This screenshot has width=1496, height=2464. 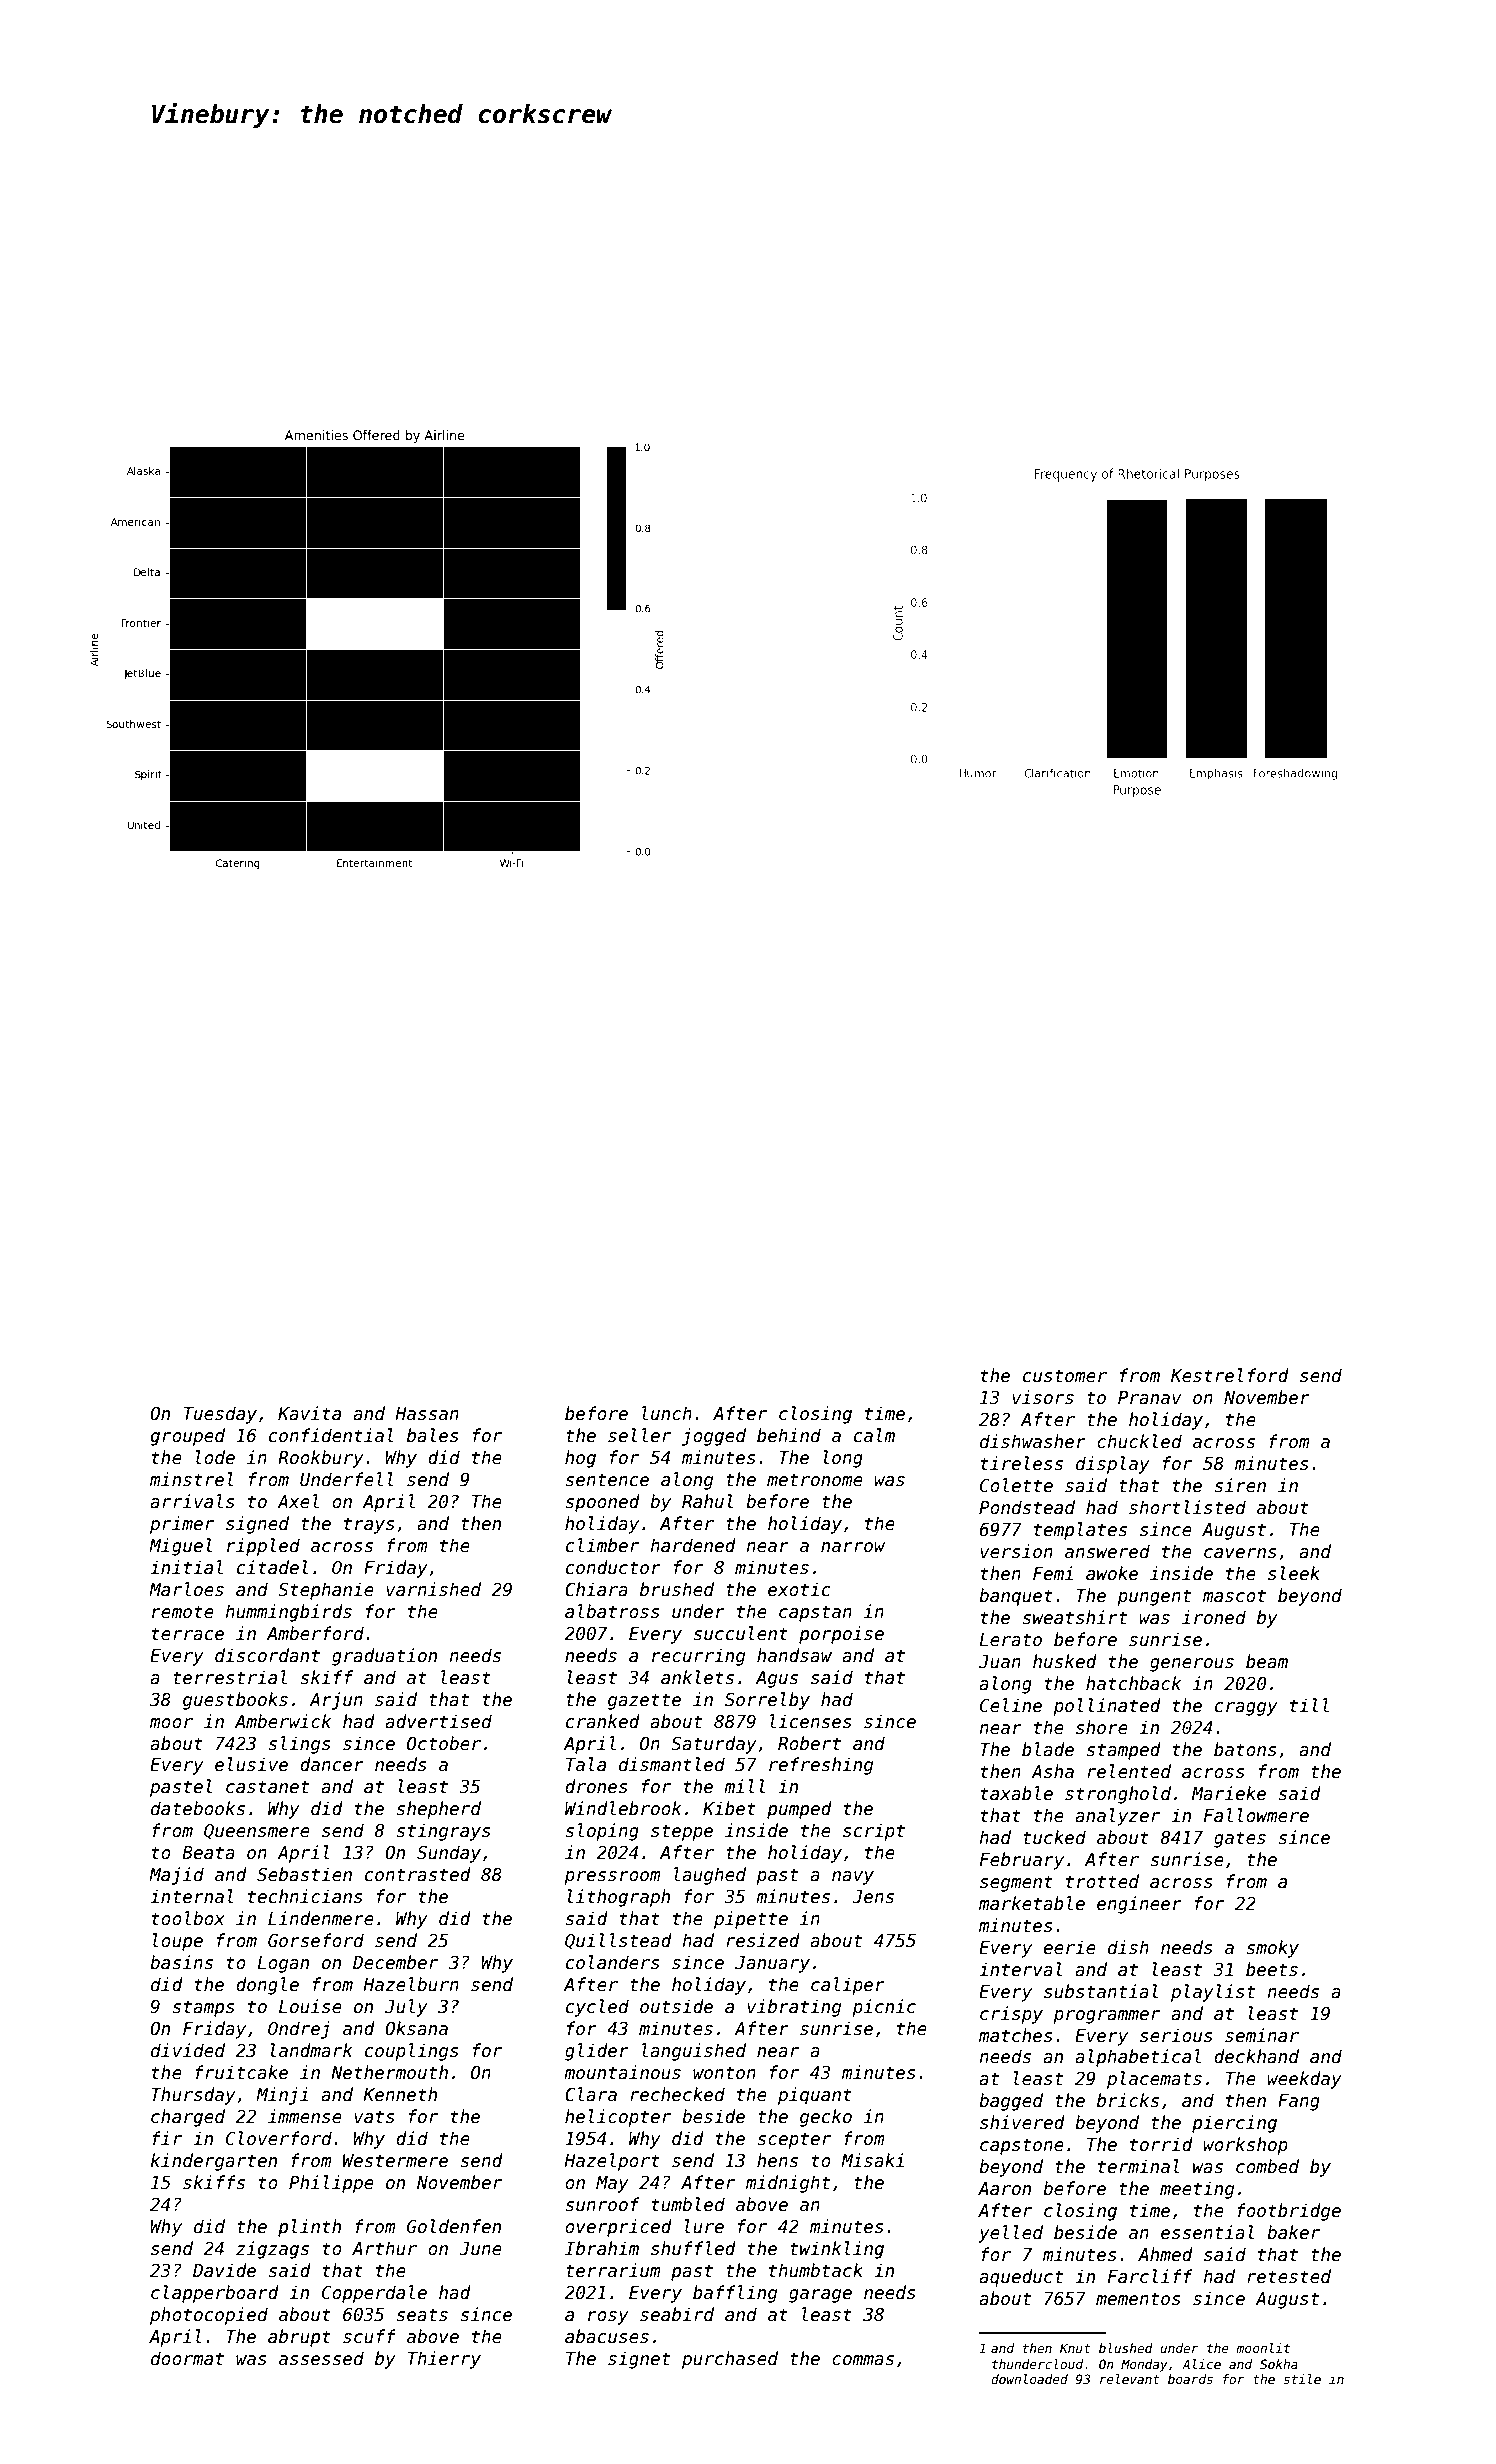 What do you see at coordinates (1230, 1375) in the screenshot?
I see `Kestrelford` at bounding box center [1230, 1375].
